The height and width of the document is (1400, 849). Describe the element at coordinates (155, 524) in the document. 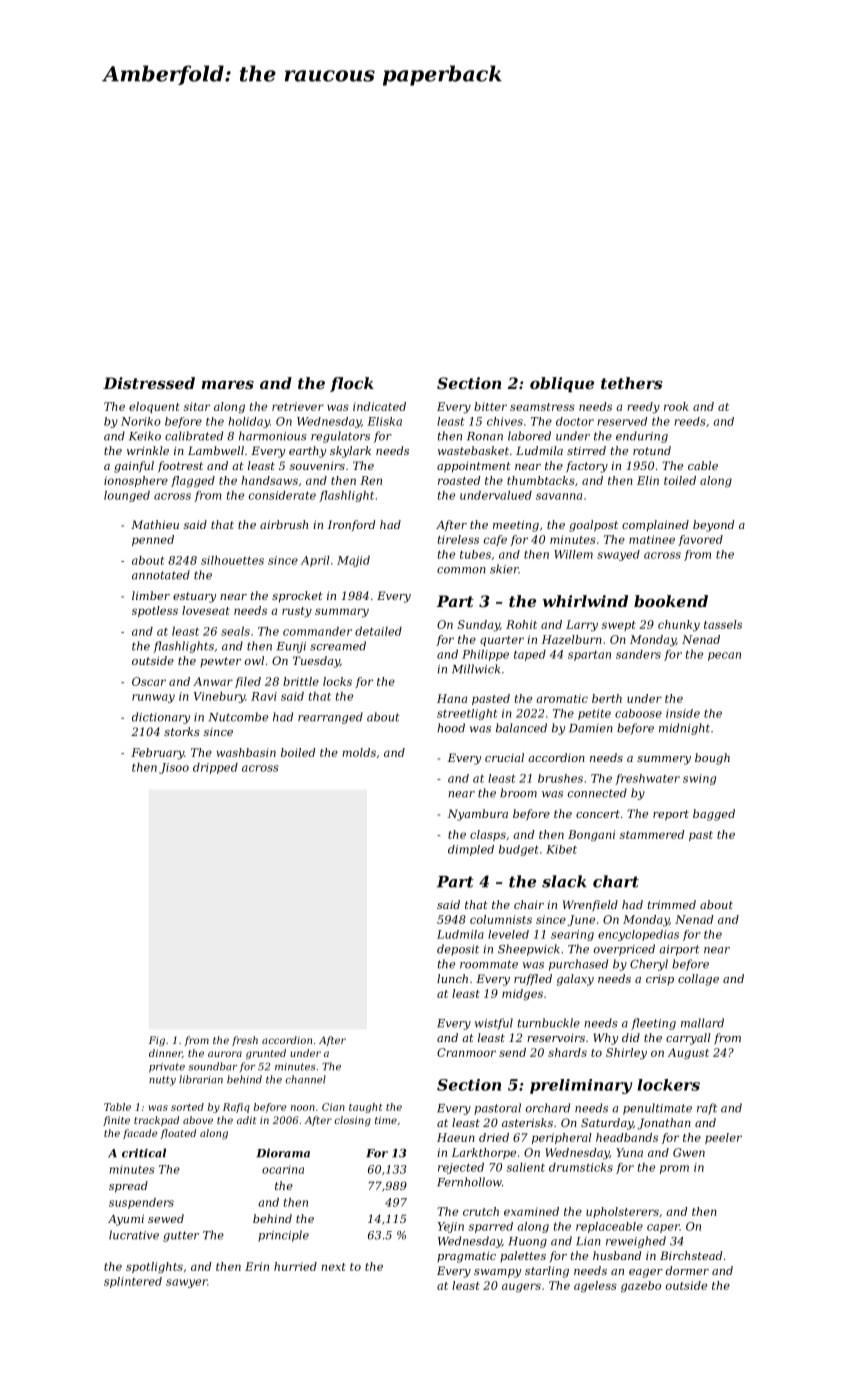

I see `Mathieu` at that location.
